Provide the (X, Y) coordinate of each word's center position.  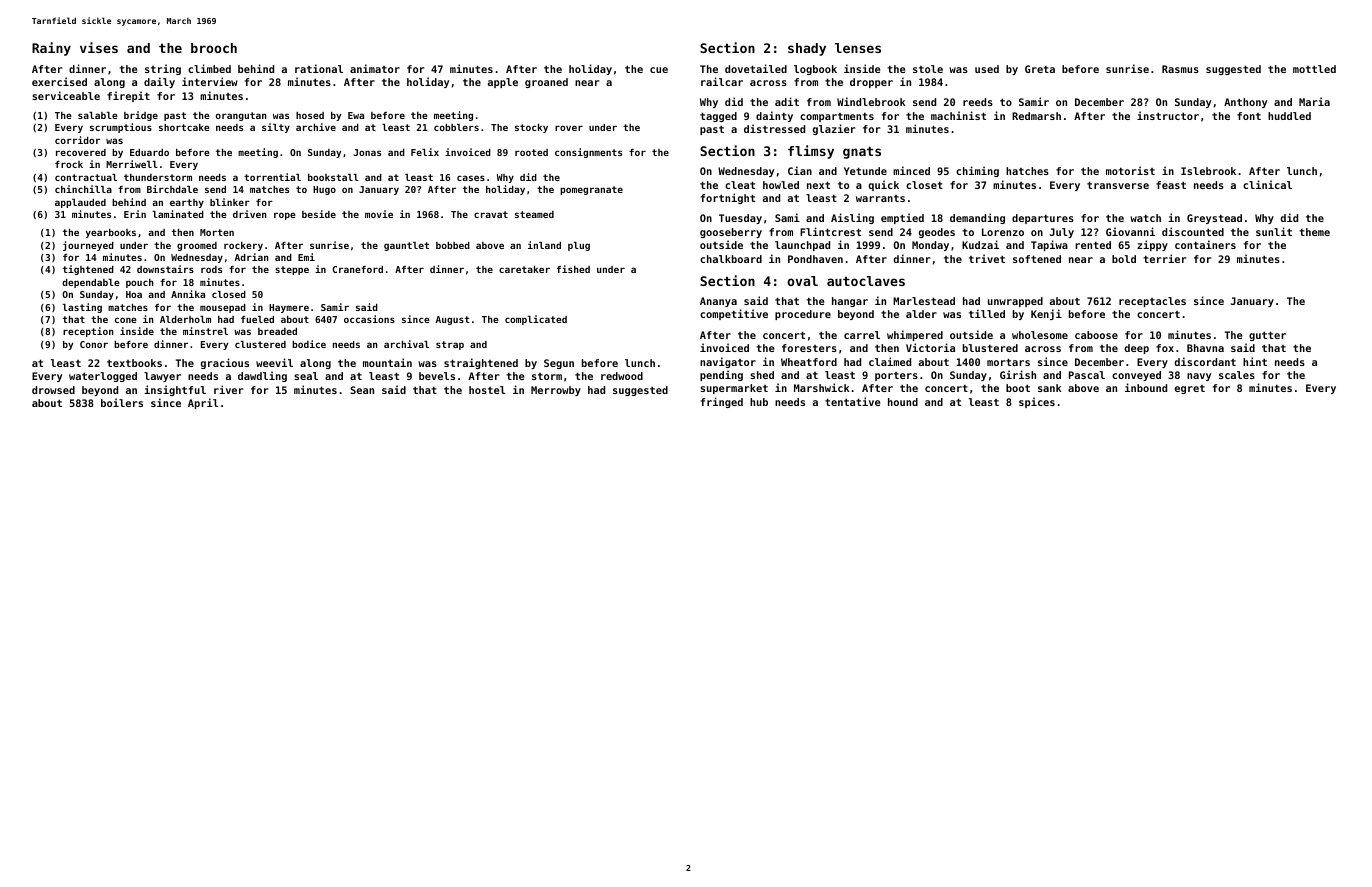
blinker (230, 202)
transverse (1118, 185)
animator (375, 68)
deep (1136, 349)
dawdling (262, 376)
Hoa (134, 294)
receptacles (1152, 302)
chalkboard (731, 259)
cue (659, 70)
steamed (534, 214)
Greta (1040, 69)
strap (450, 345)
